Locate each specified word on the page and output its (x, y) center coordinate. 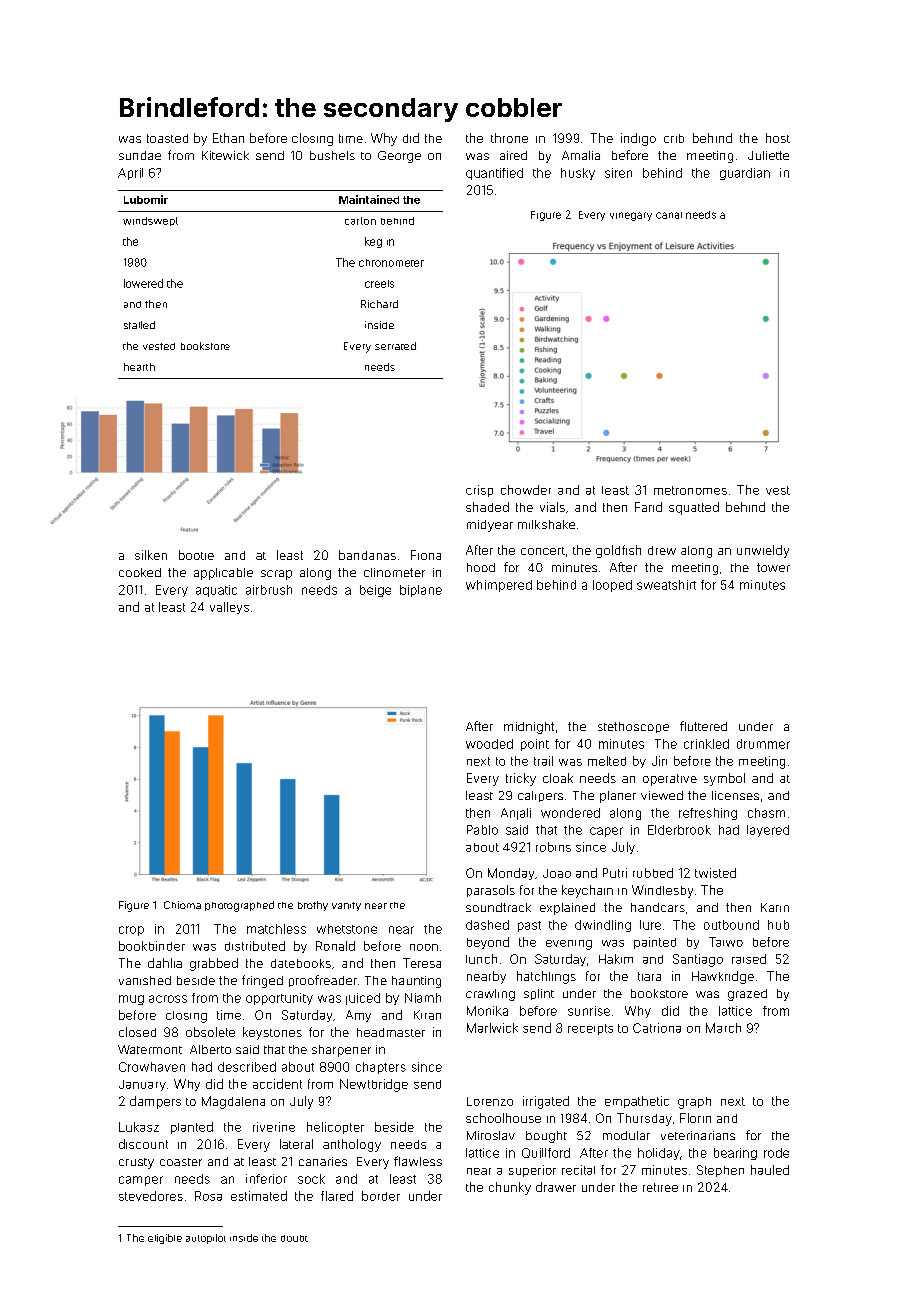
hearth (139, 367)
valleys (229, 608)
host (778, 138)
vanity (346, 906)
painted (655, 943)
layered (768, 831)
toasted (167, 138)
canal (669, 215)
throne (509, 138)
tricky (521, 779)
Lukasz (139, 1127)
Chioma (182, 905)
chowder (526, 490)
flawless (418, 1161)
